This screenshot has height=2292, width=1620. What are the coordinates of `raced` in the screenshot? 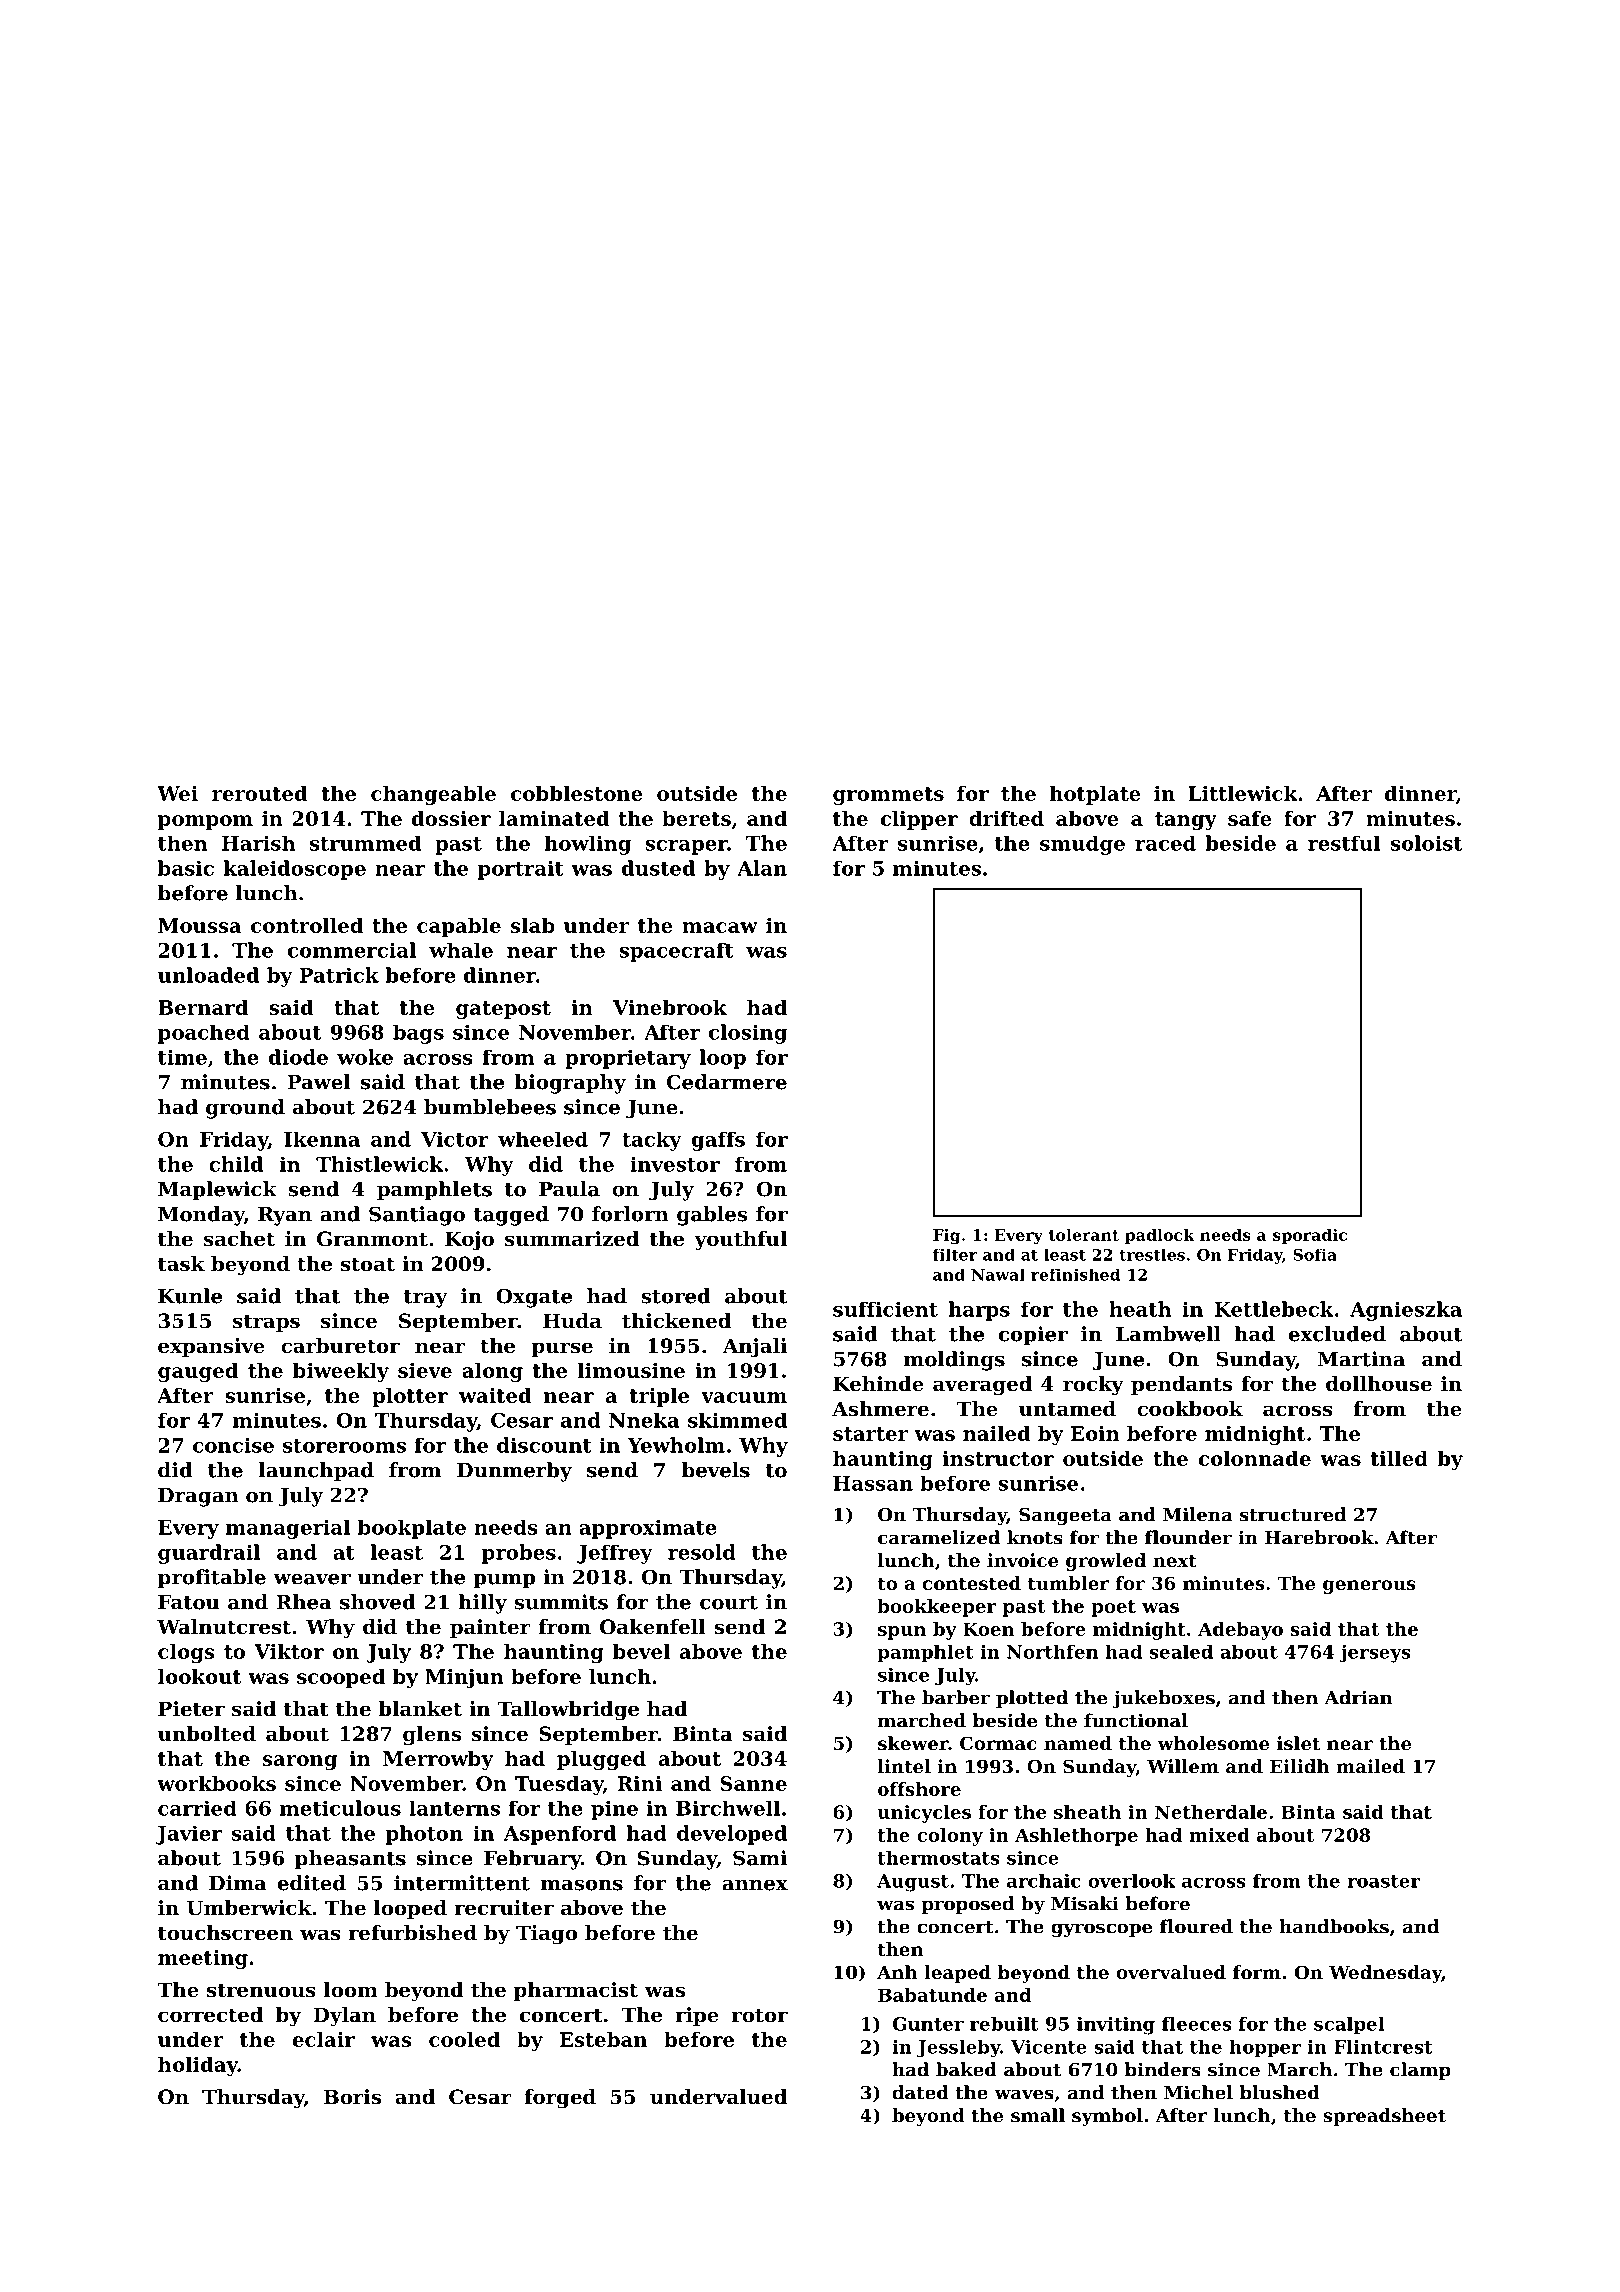 It's located at (1165, 843).
